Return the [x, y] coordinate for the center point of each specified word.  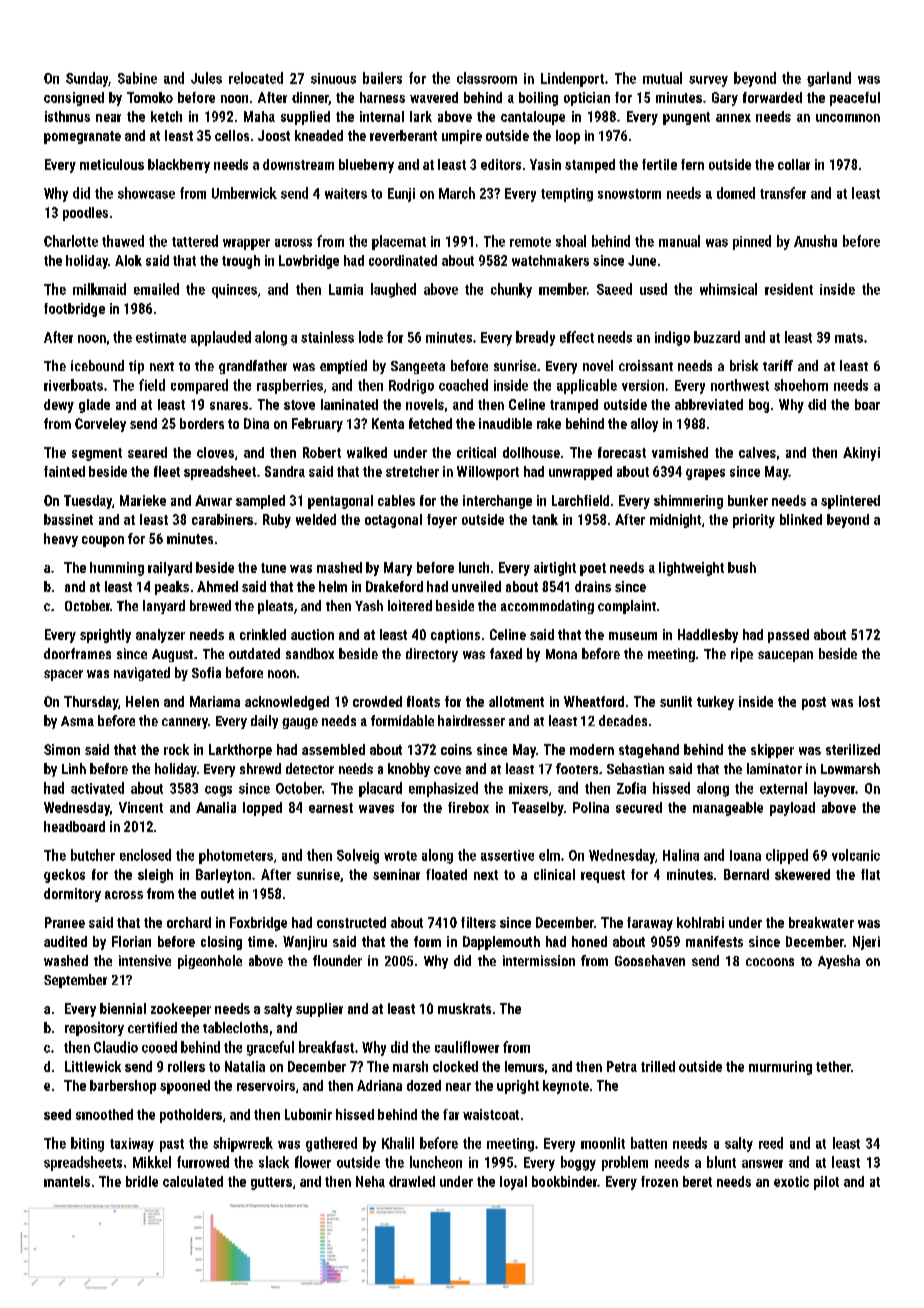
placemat [399, 242]
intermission [539, 960]
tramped [574, 406]
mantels [67, 1181]
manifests [714, 941]
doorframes [77, 653]
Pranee [65, 922]
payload [792, 809]
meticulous [112, 164]
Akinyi [861, 454]
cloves [215, 452]
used [653, 289]
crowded [377, 701]
